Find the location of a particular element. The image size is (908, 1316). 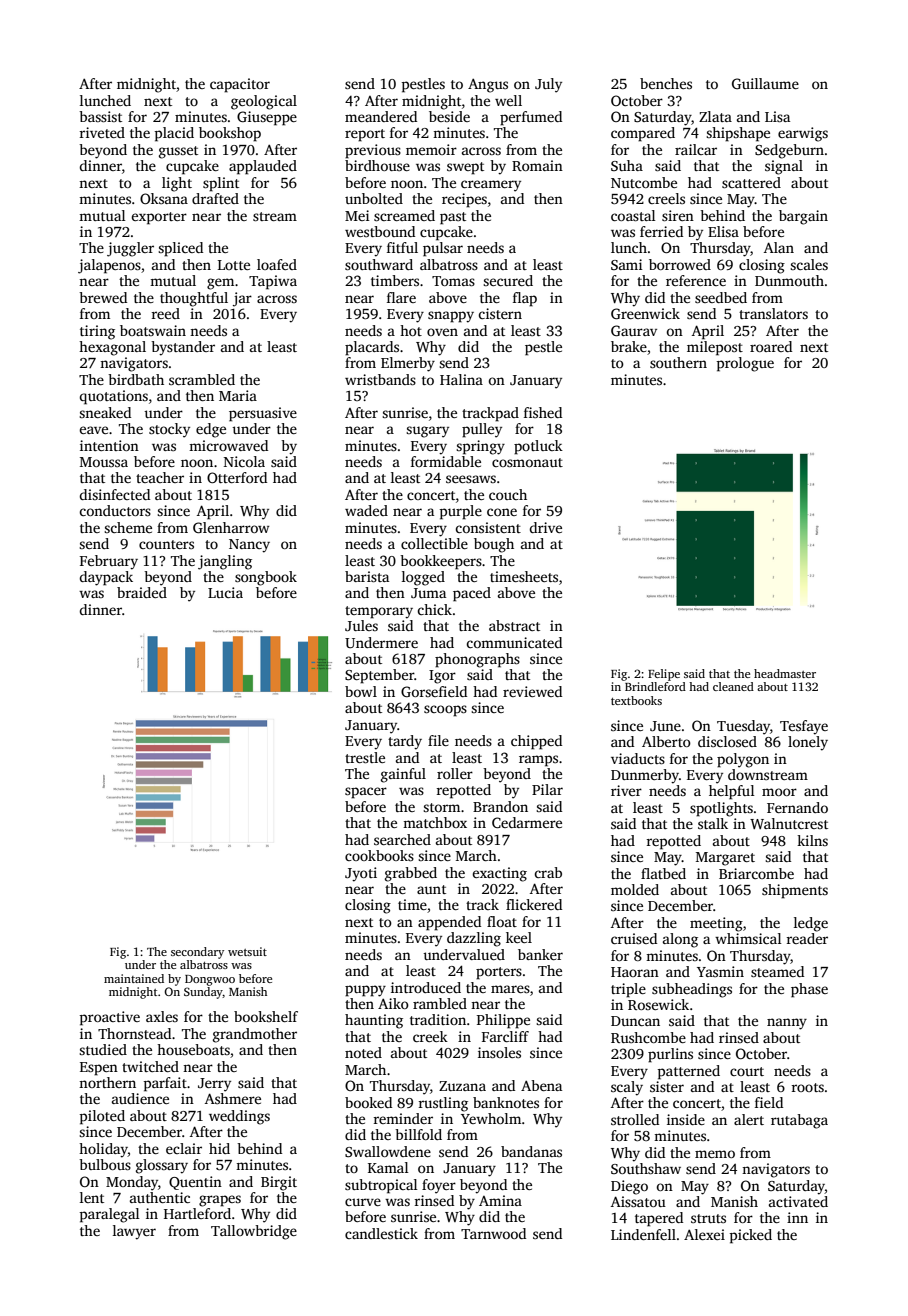

Tallowbridge is located at coordinates (254, 1232).
